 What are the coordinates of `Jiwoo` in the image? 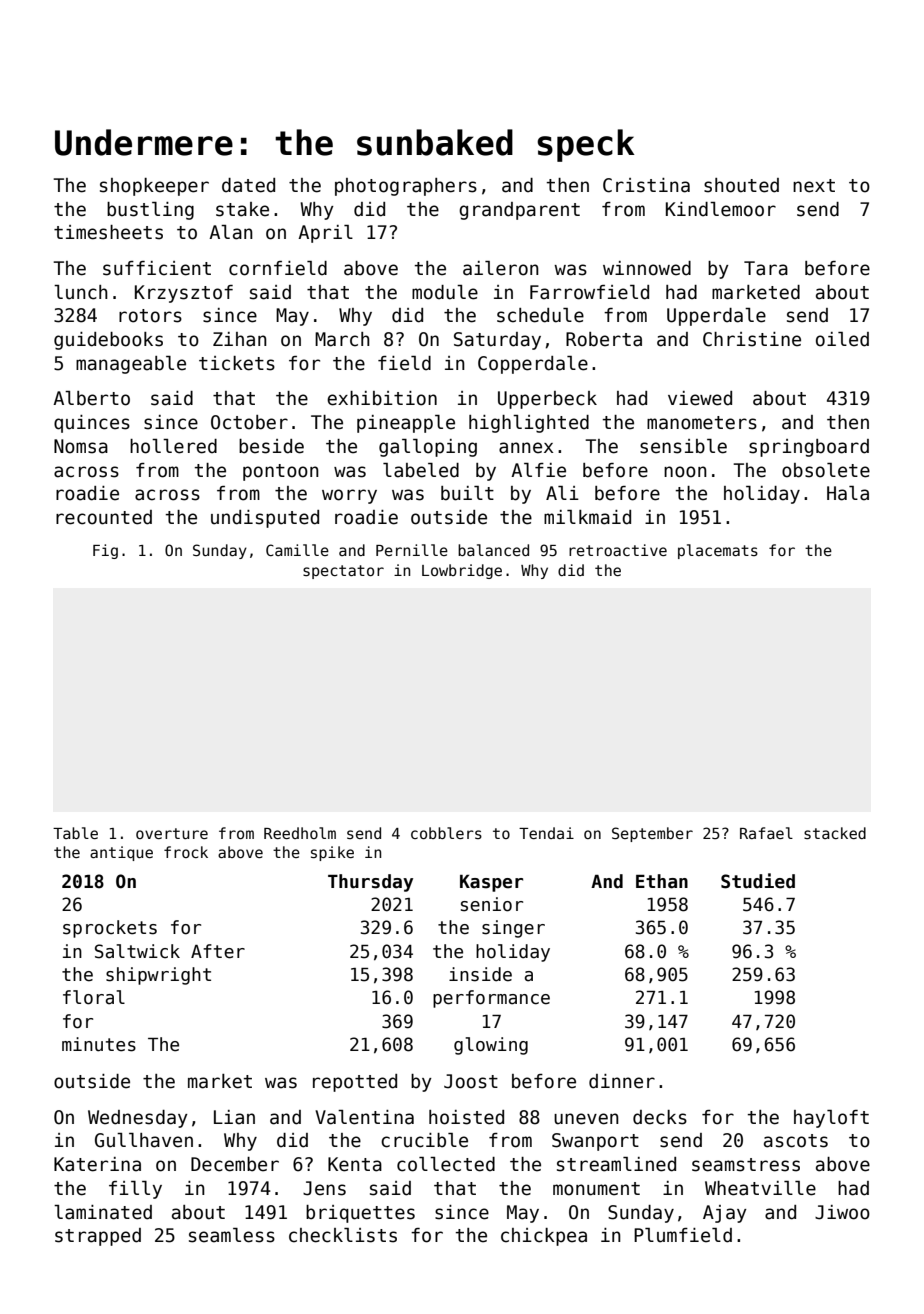 It's located at (842, 1212).
